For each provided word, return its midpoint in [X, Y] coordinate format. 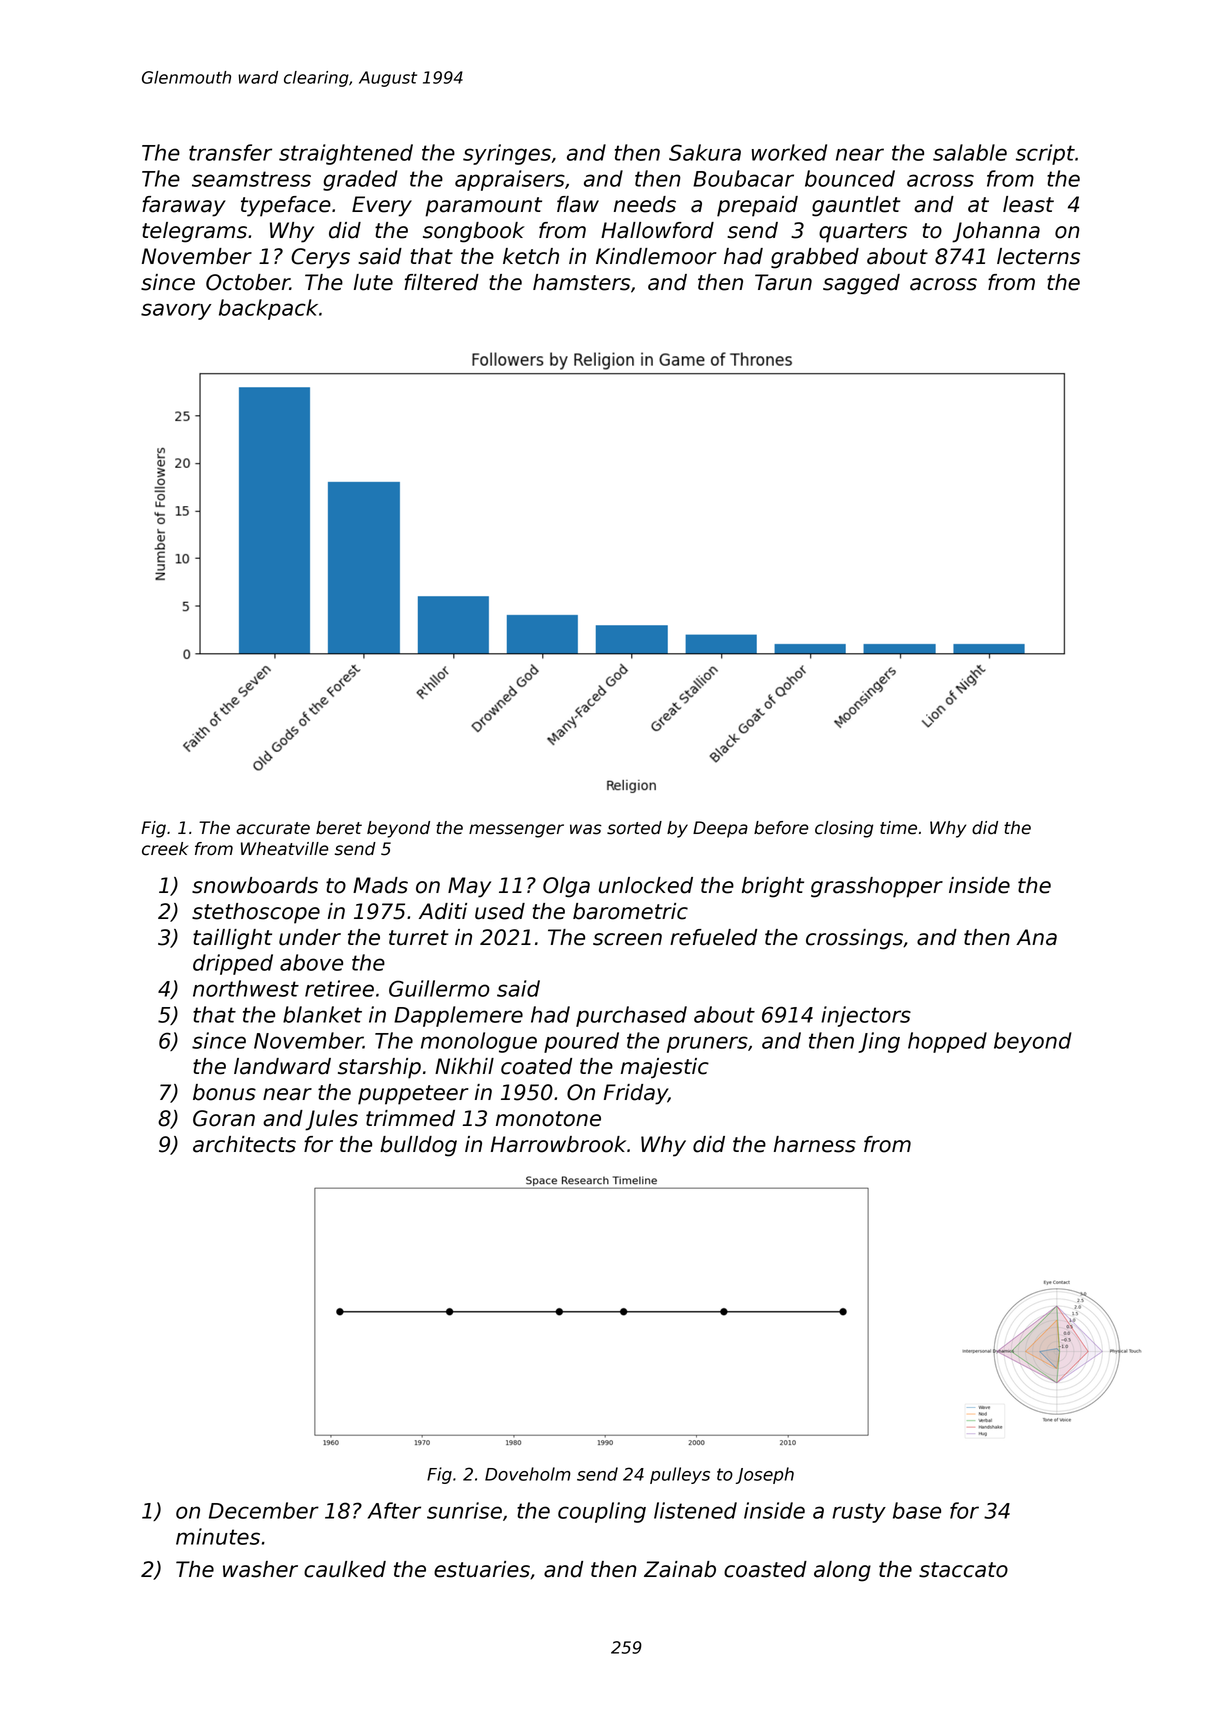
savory [176, 311]
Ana [1036, 937]
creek [165, 849]
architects [244, 1144]
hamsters [582, 282]
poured [581, 1042]
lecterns [1038, 256]
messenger [516, 831]
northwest [246, 988]
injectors [866, 1016]
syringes [507, 154]
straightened [346, 154]
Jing [879, 1042]
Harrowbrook [558, 1144]
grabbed [815, 258]
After [394, 1510]
